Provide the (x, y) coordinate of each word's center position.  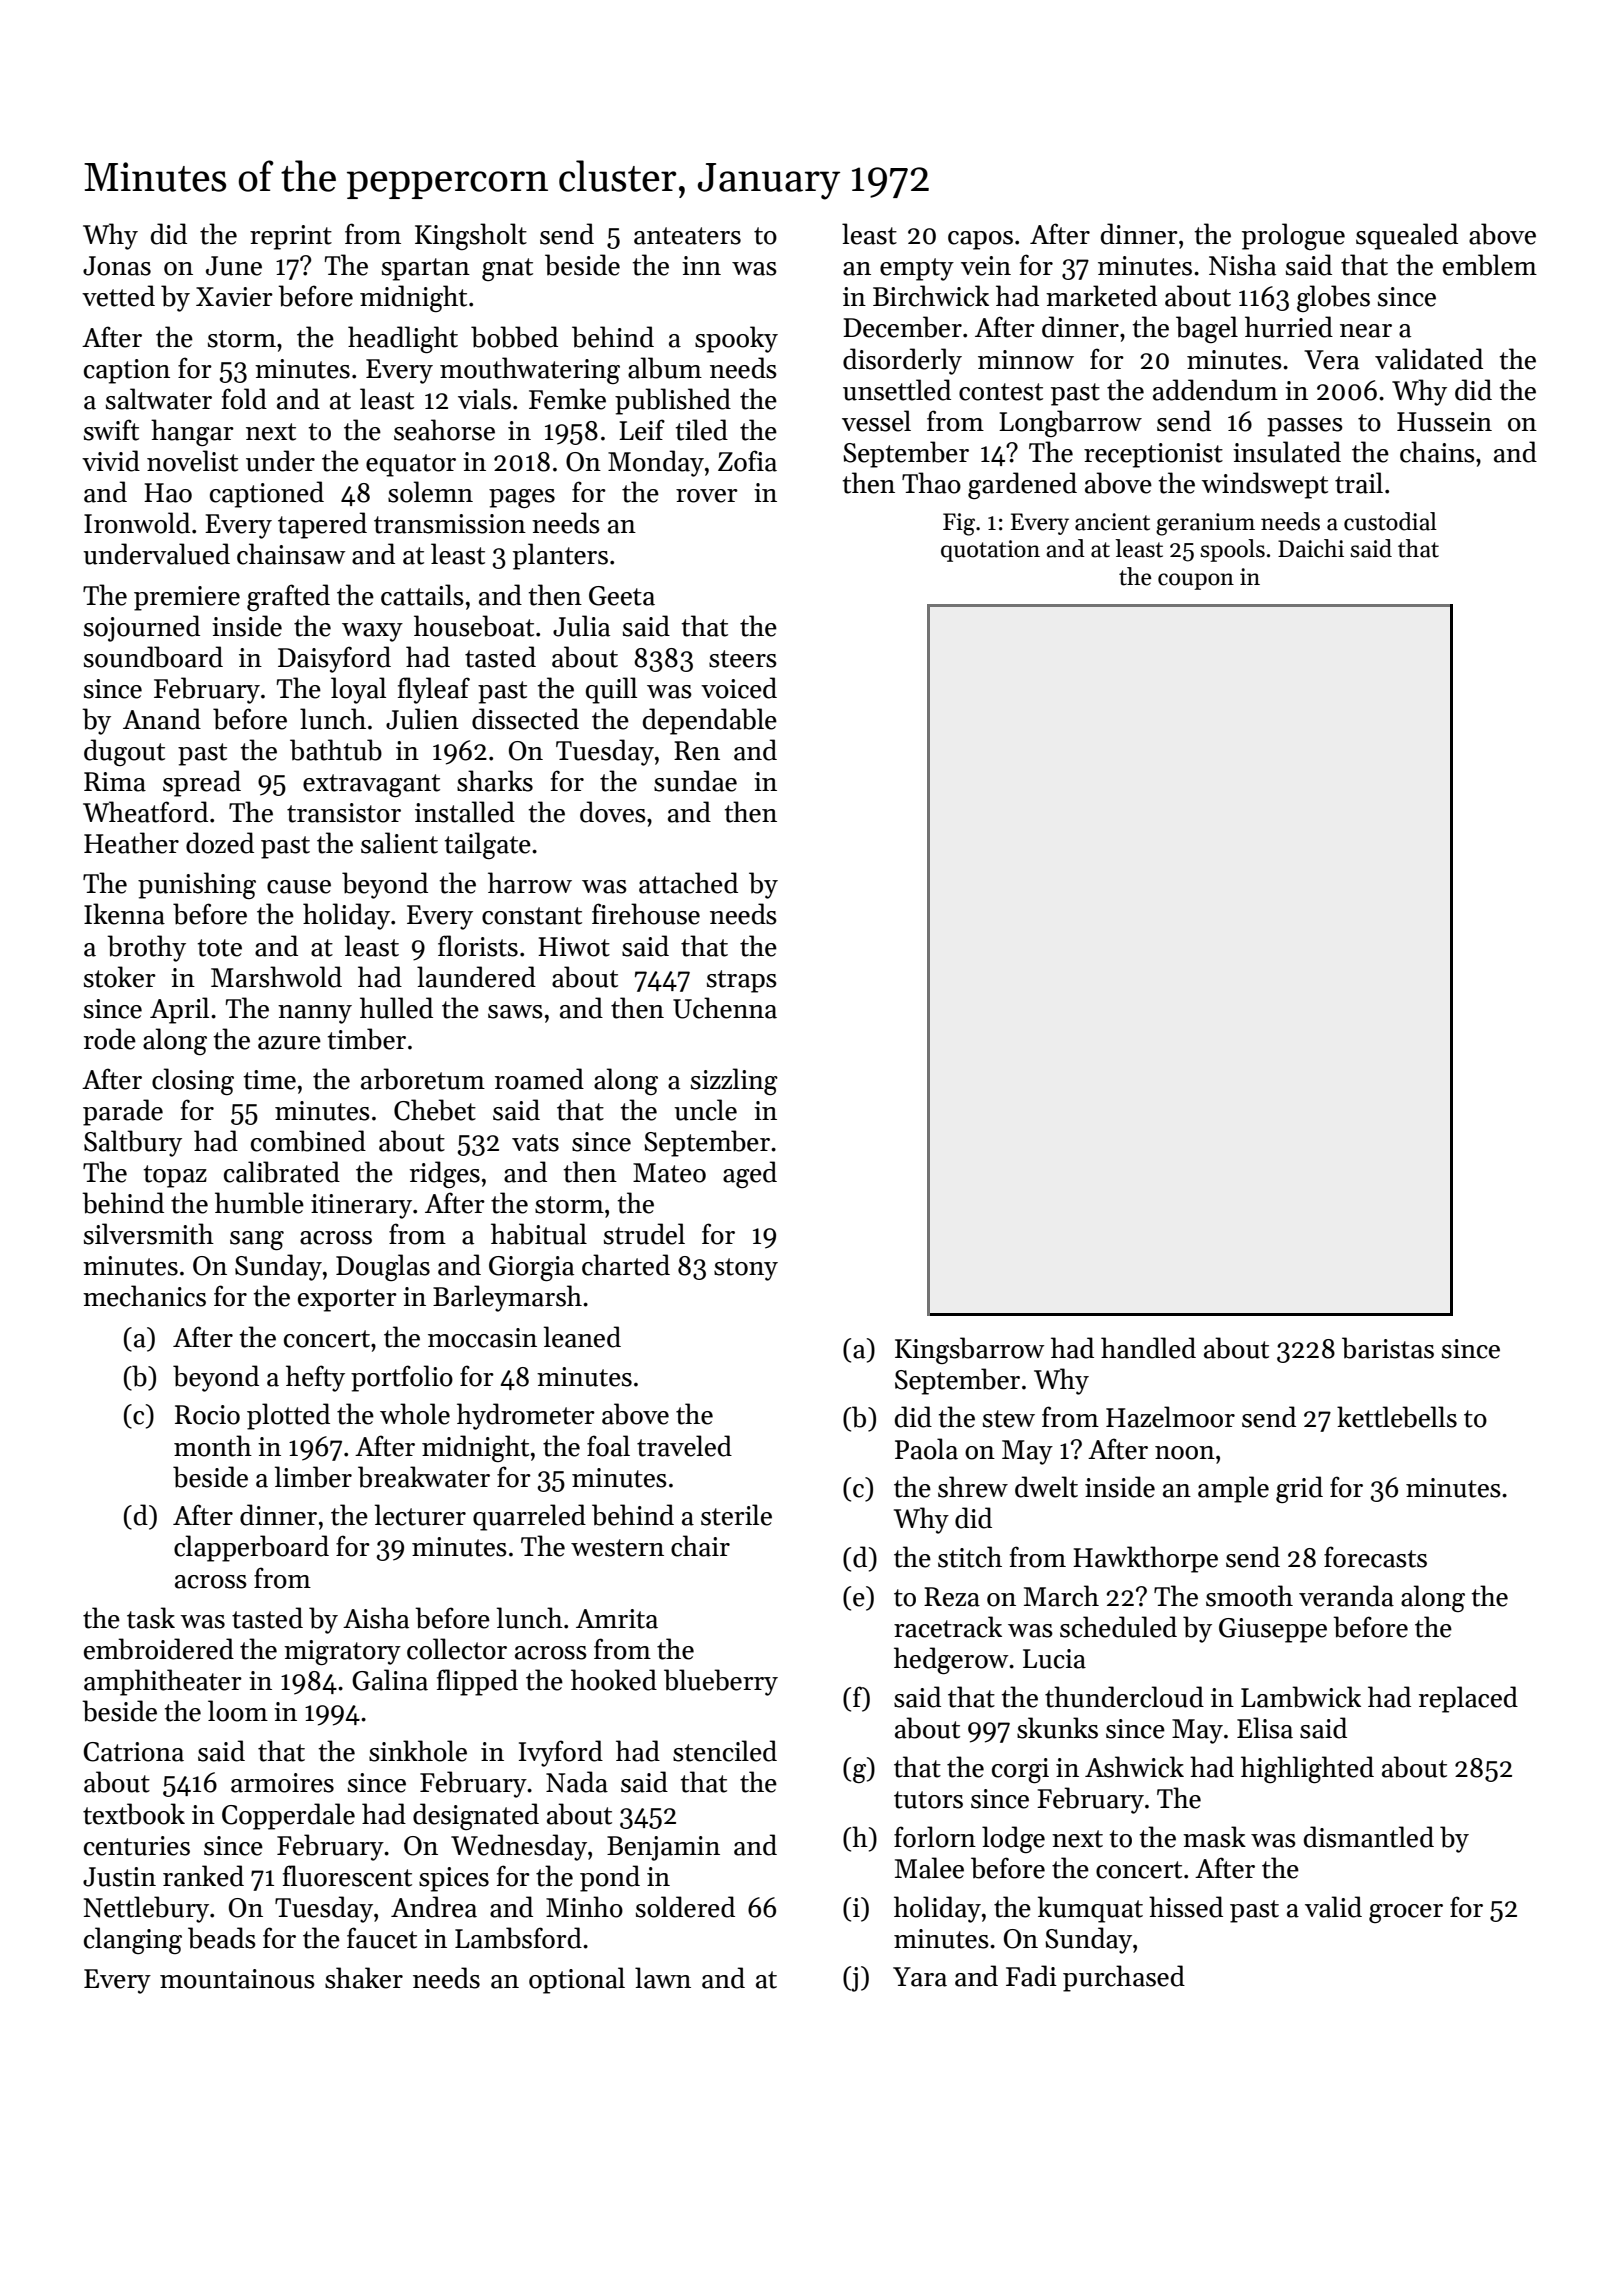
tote (219, 948)
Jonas (117, 266)
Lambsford (518, 1938)
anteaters (687, 236)
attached (688, 883)
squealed (1407, 236)
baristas (1388, 1348)
